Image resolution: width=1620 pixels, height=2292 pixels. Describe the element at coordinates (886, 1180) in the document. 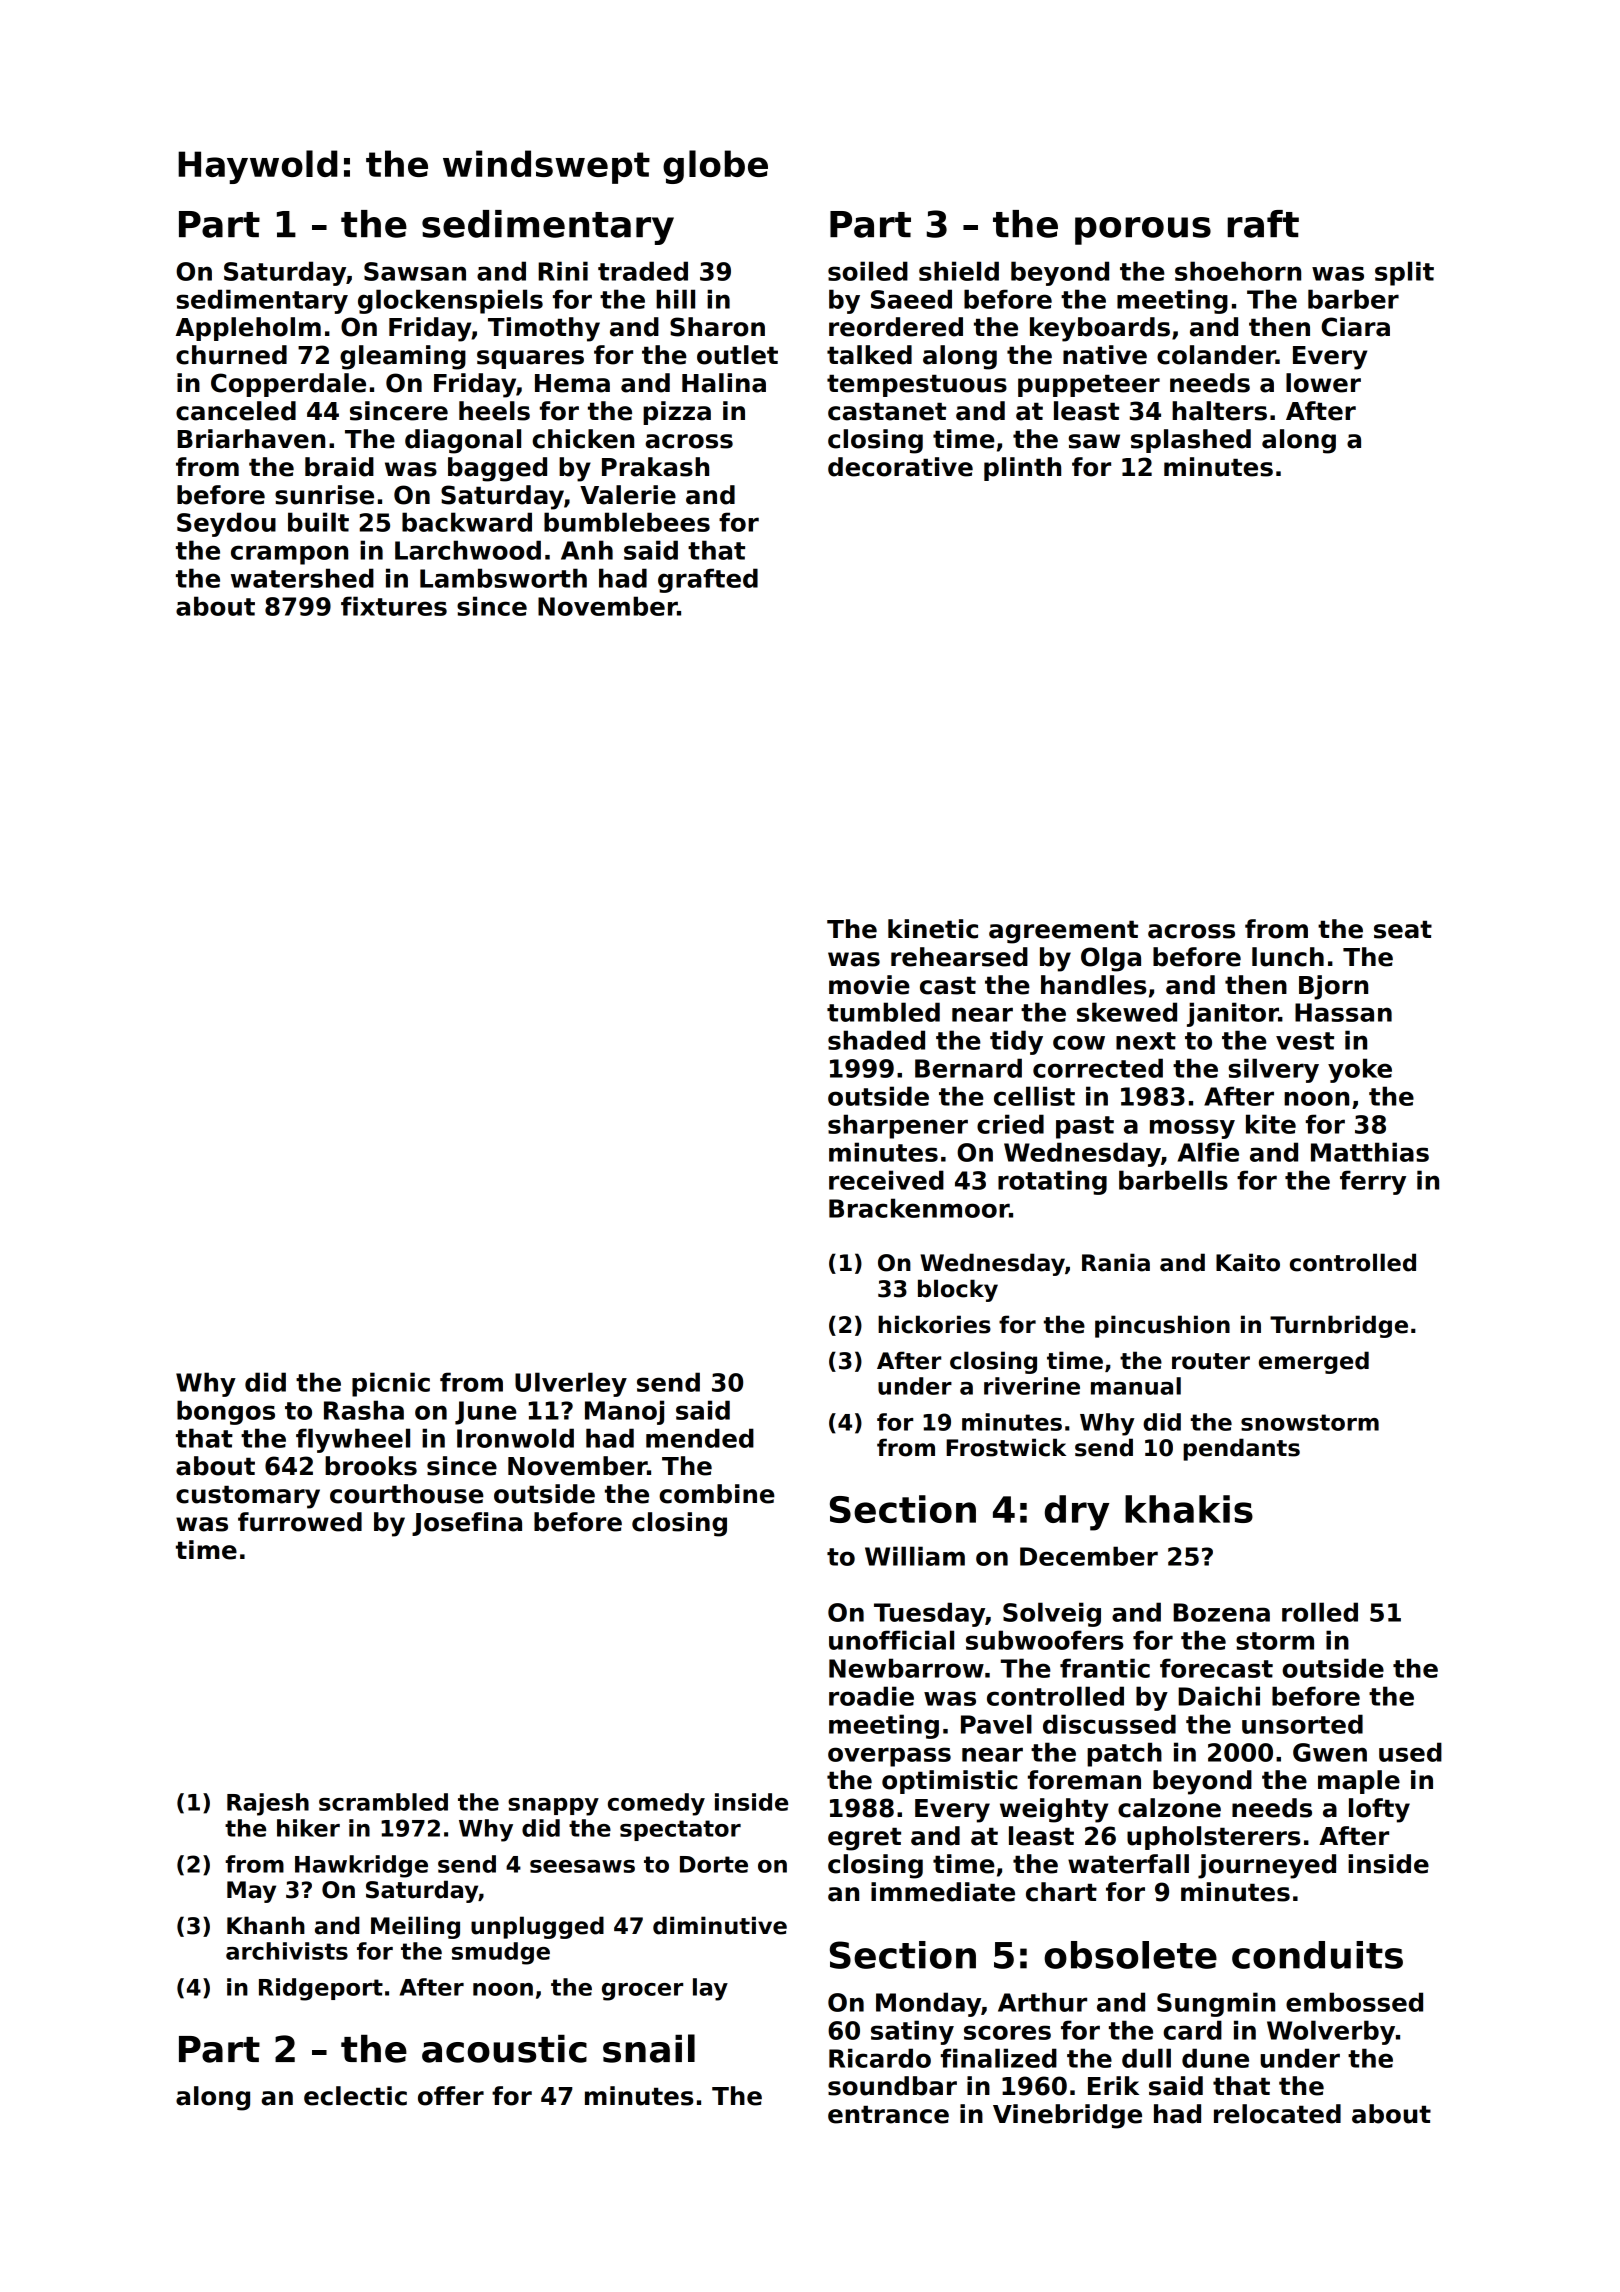

I see `received` at that location.
